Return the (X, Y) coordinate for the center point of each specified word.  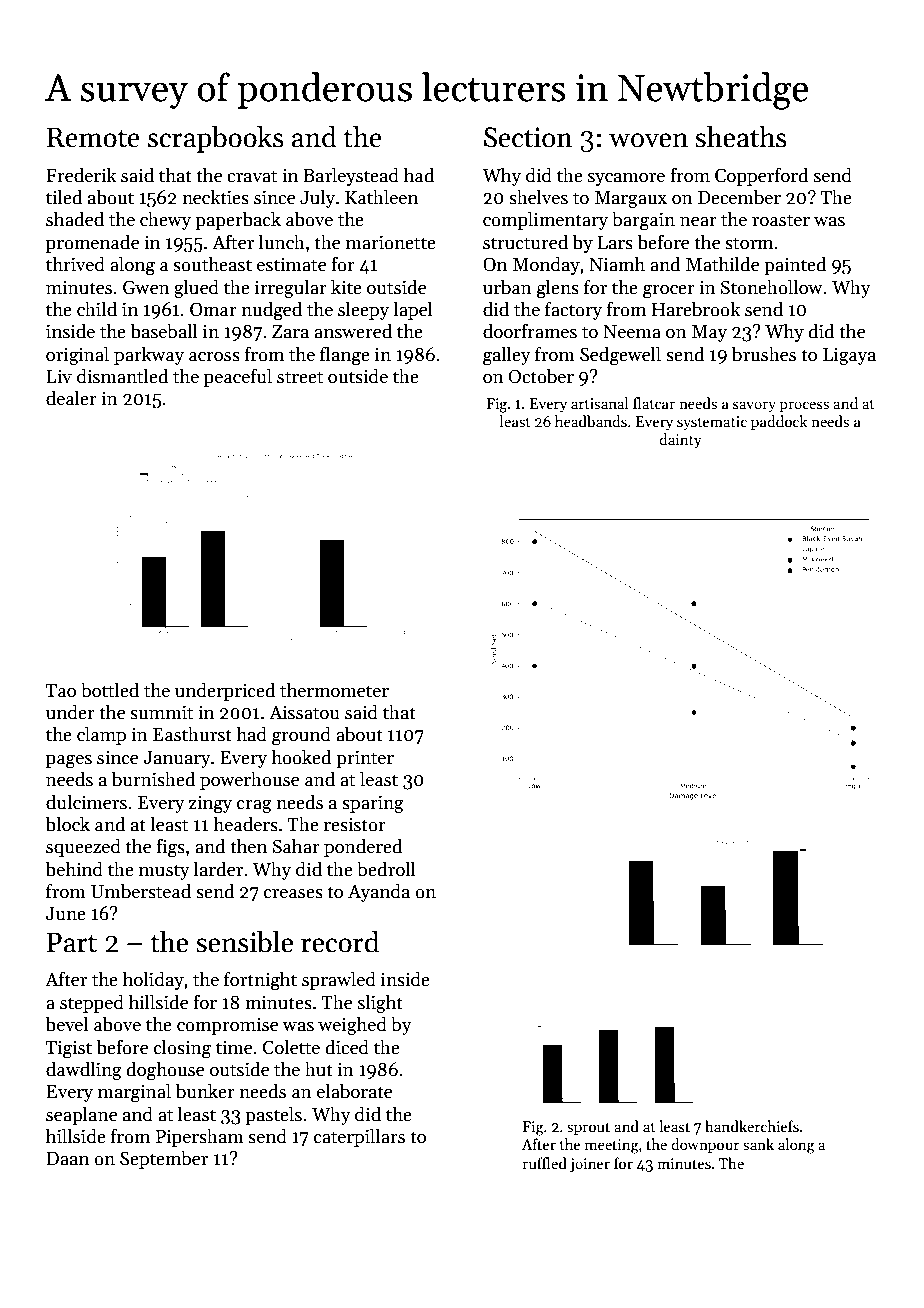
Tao (61, 691)
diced (347, 1047)
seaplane (81, 1115)
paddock (779, 422)
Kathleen (381, 197)
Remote (93, 137)
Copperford (762, 176)
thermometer (334, 690)
